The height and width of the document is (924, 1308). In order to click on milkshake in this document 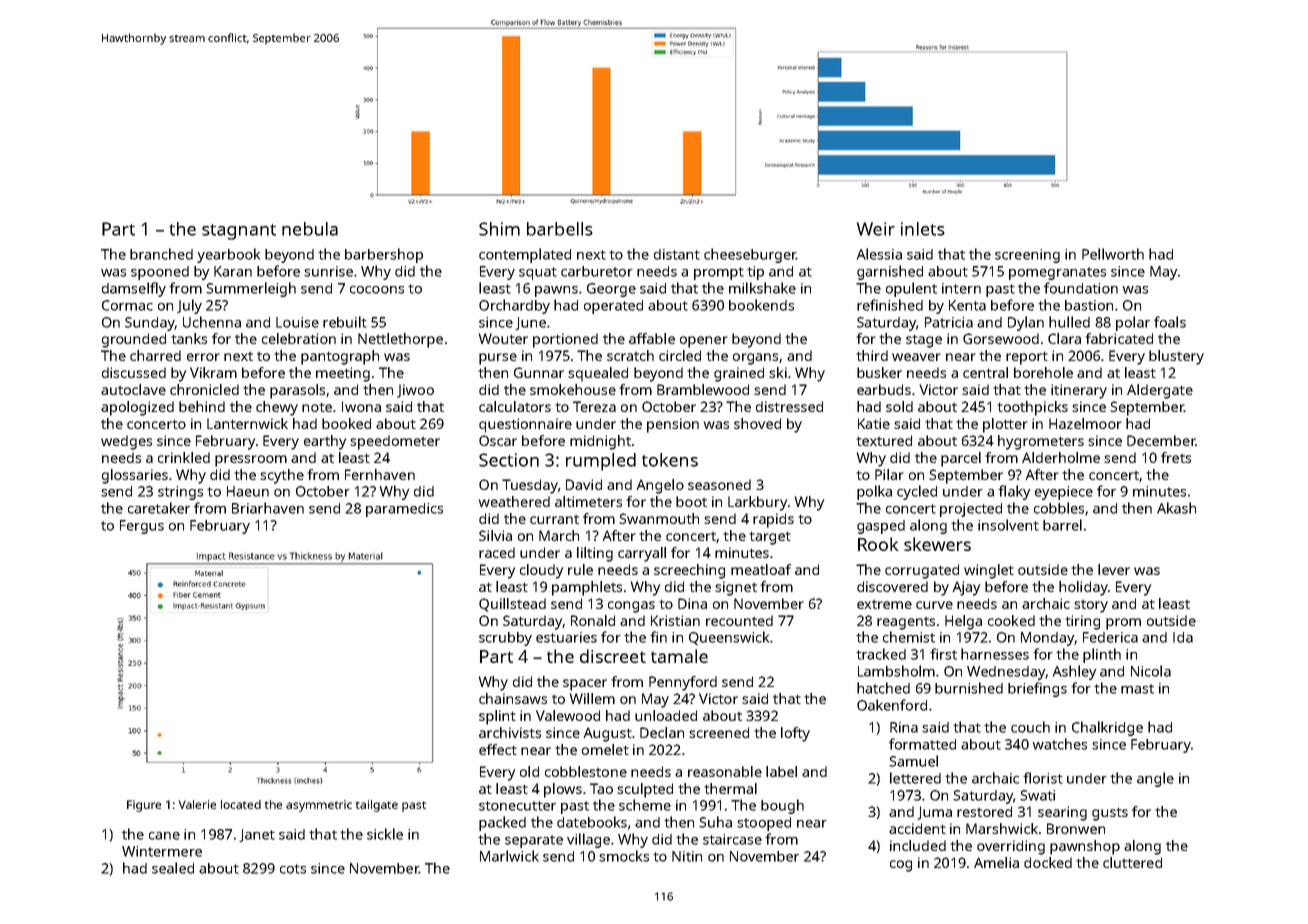, I will do `click(762, 288)`.
